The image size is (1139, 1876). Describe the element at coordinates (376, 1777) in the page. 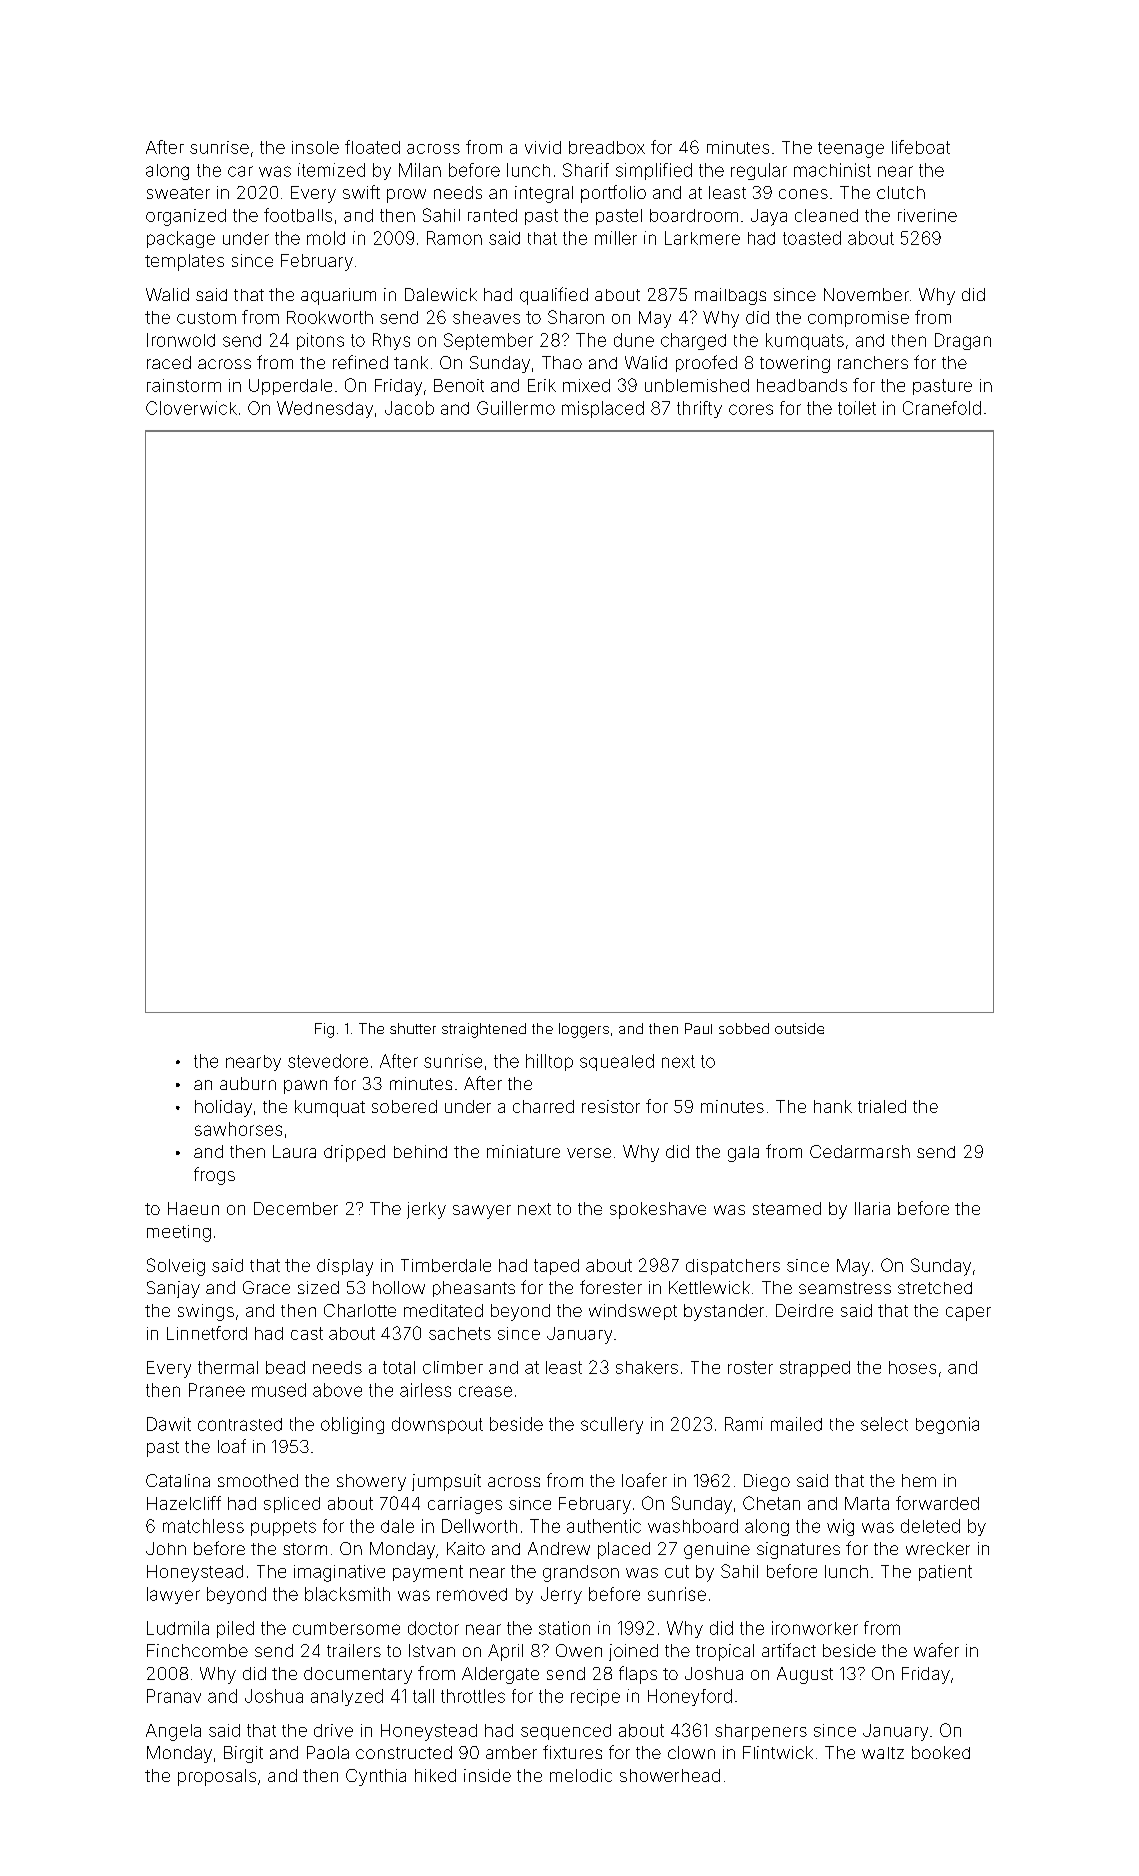

I see `Cynthia` at that location.
